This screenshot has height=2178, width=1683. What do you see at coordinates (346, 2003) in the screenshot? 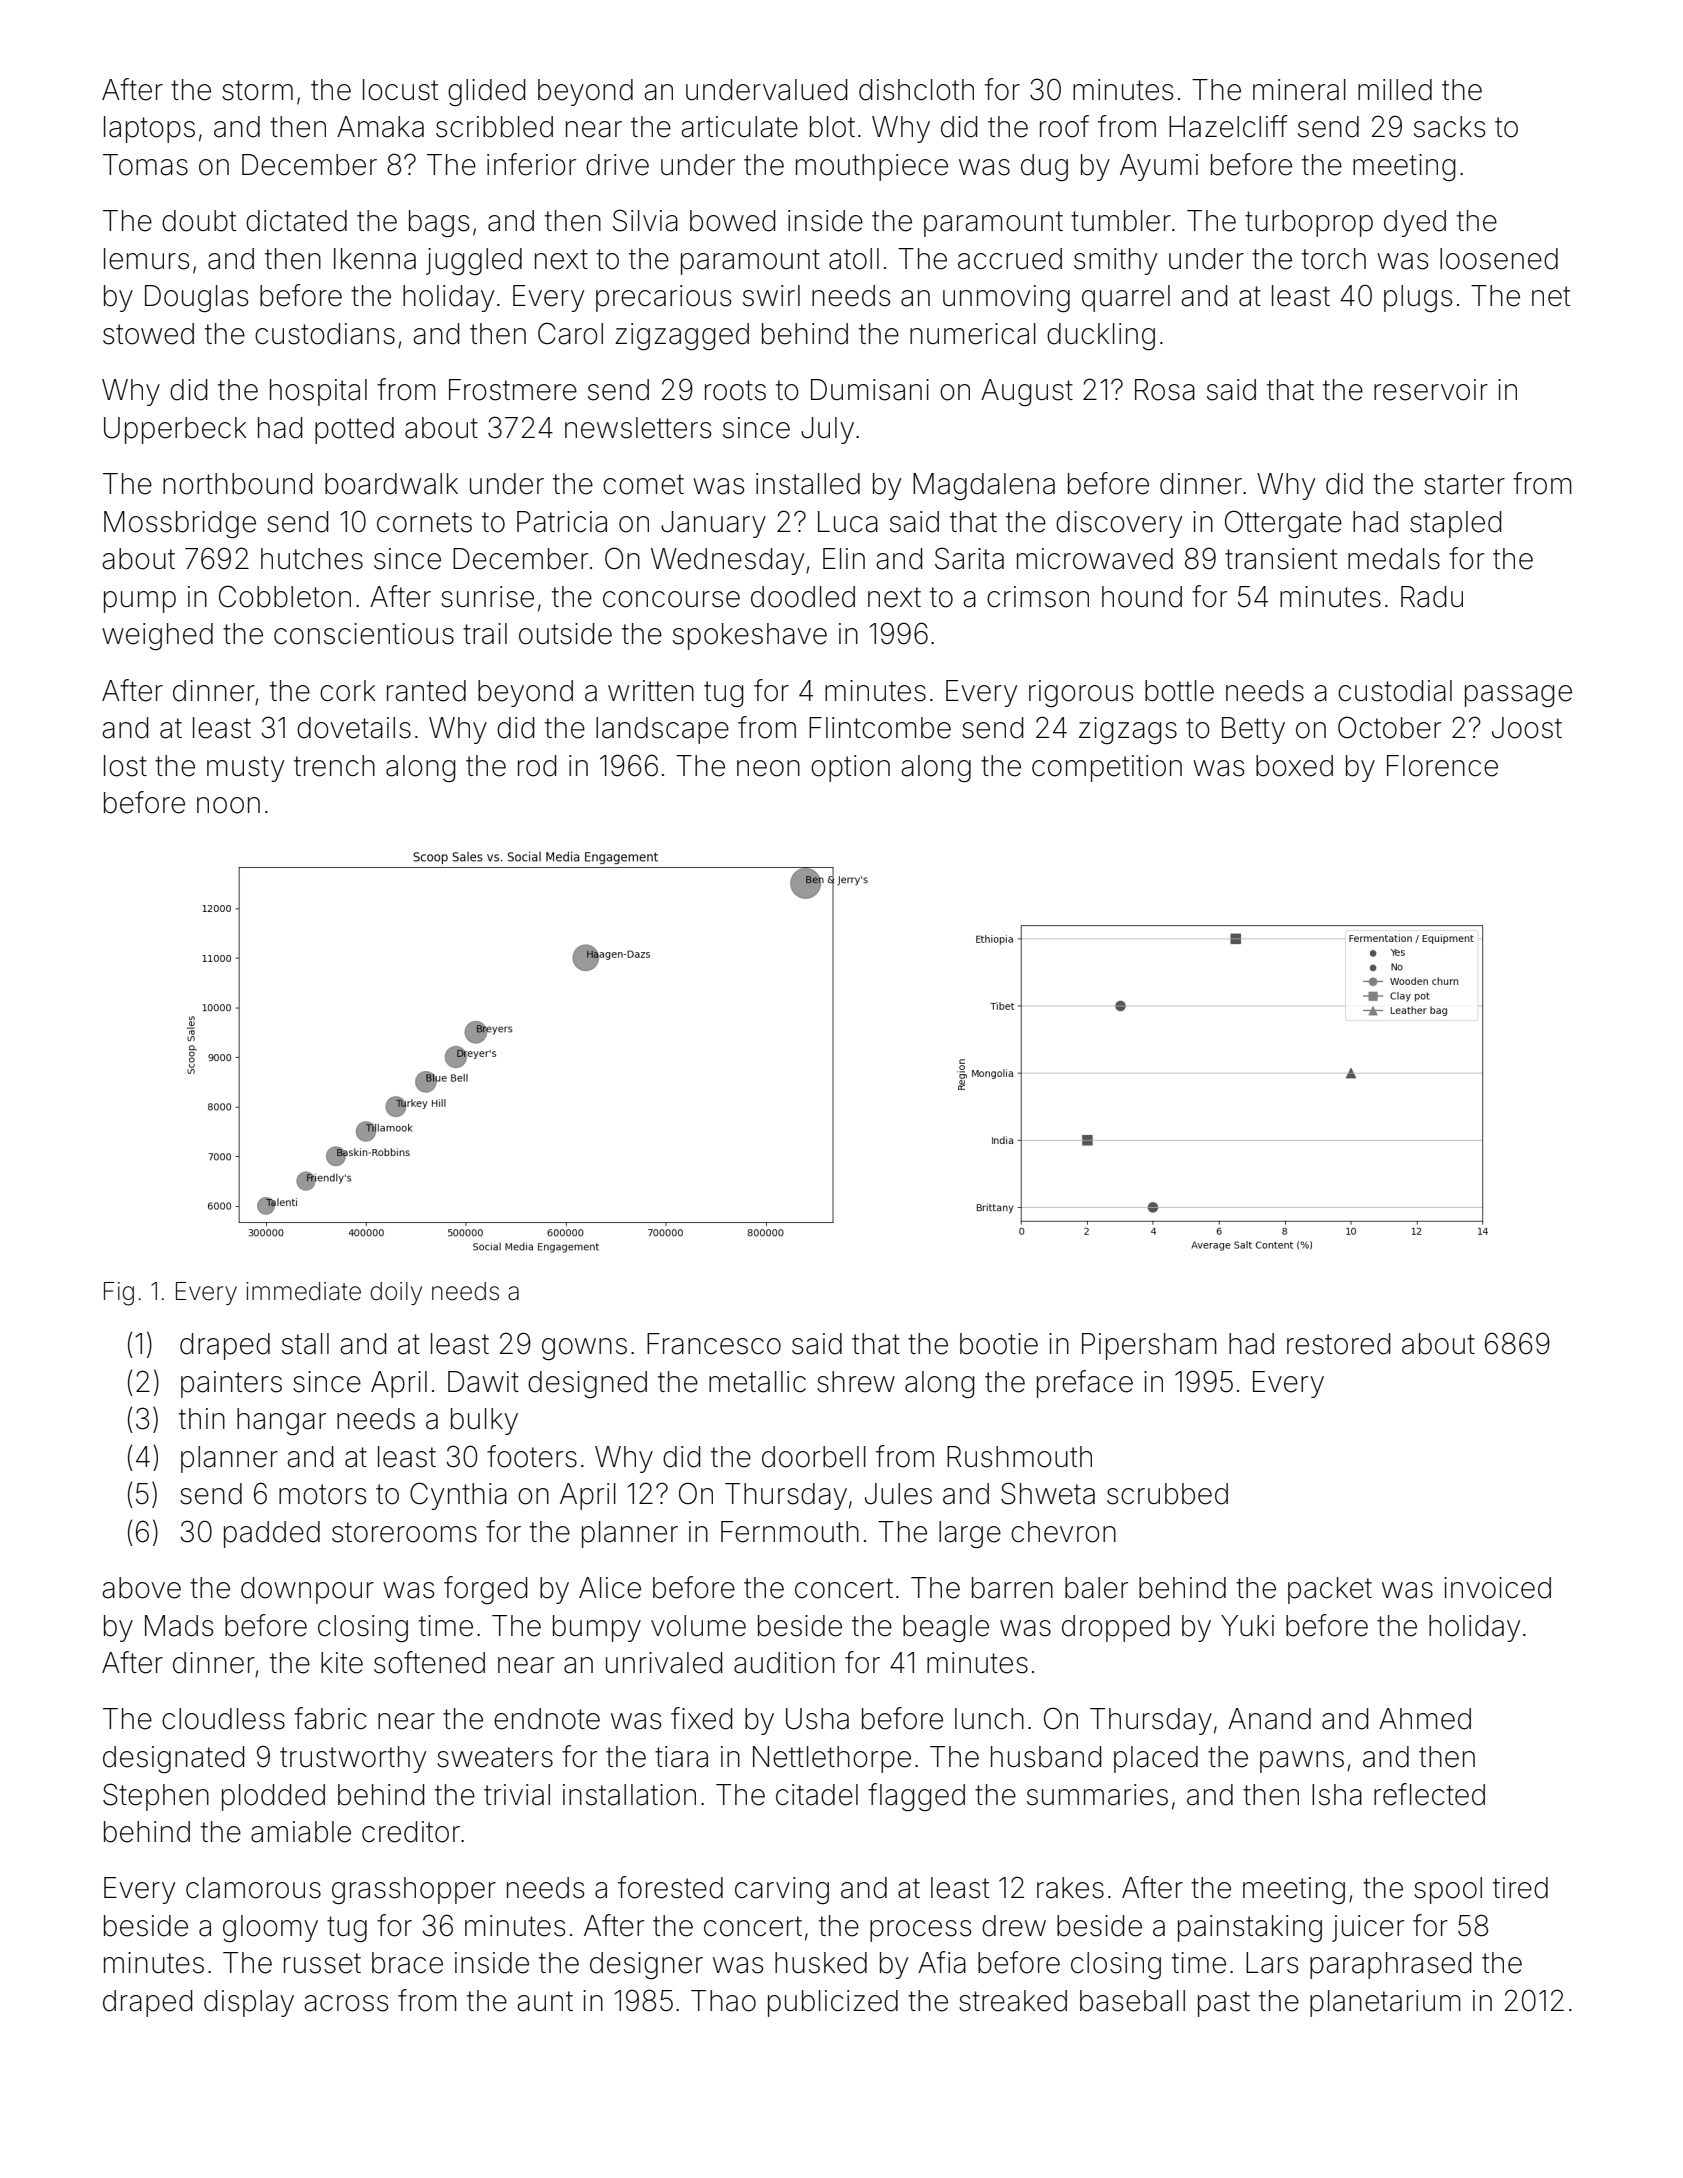
I see `across` at bounding box center [346, 2003].
